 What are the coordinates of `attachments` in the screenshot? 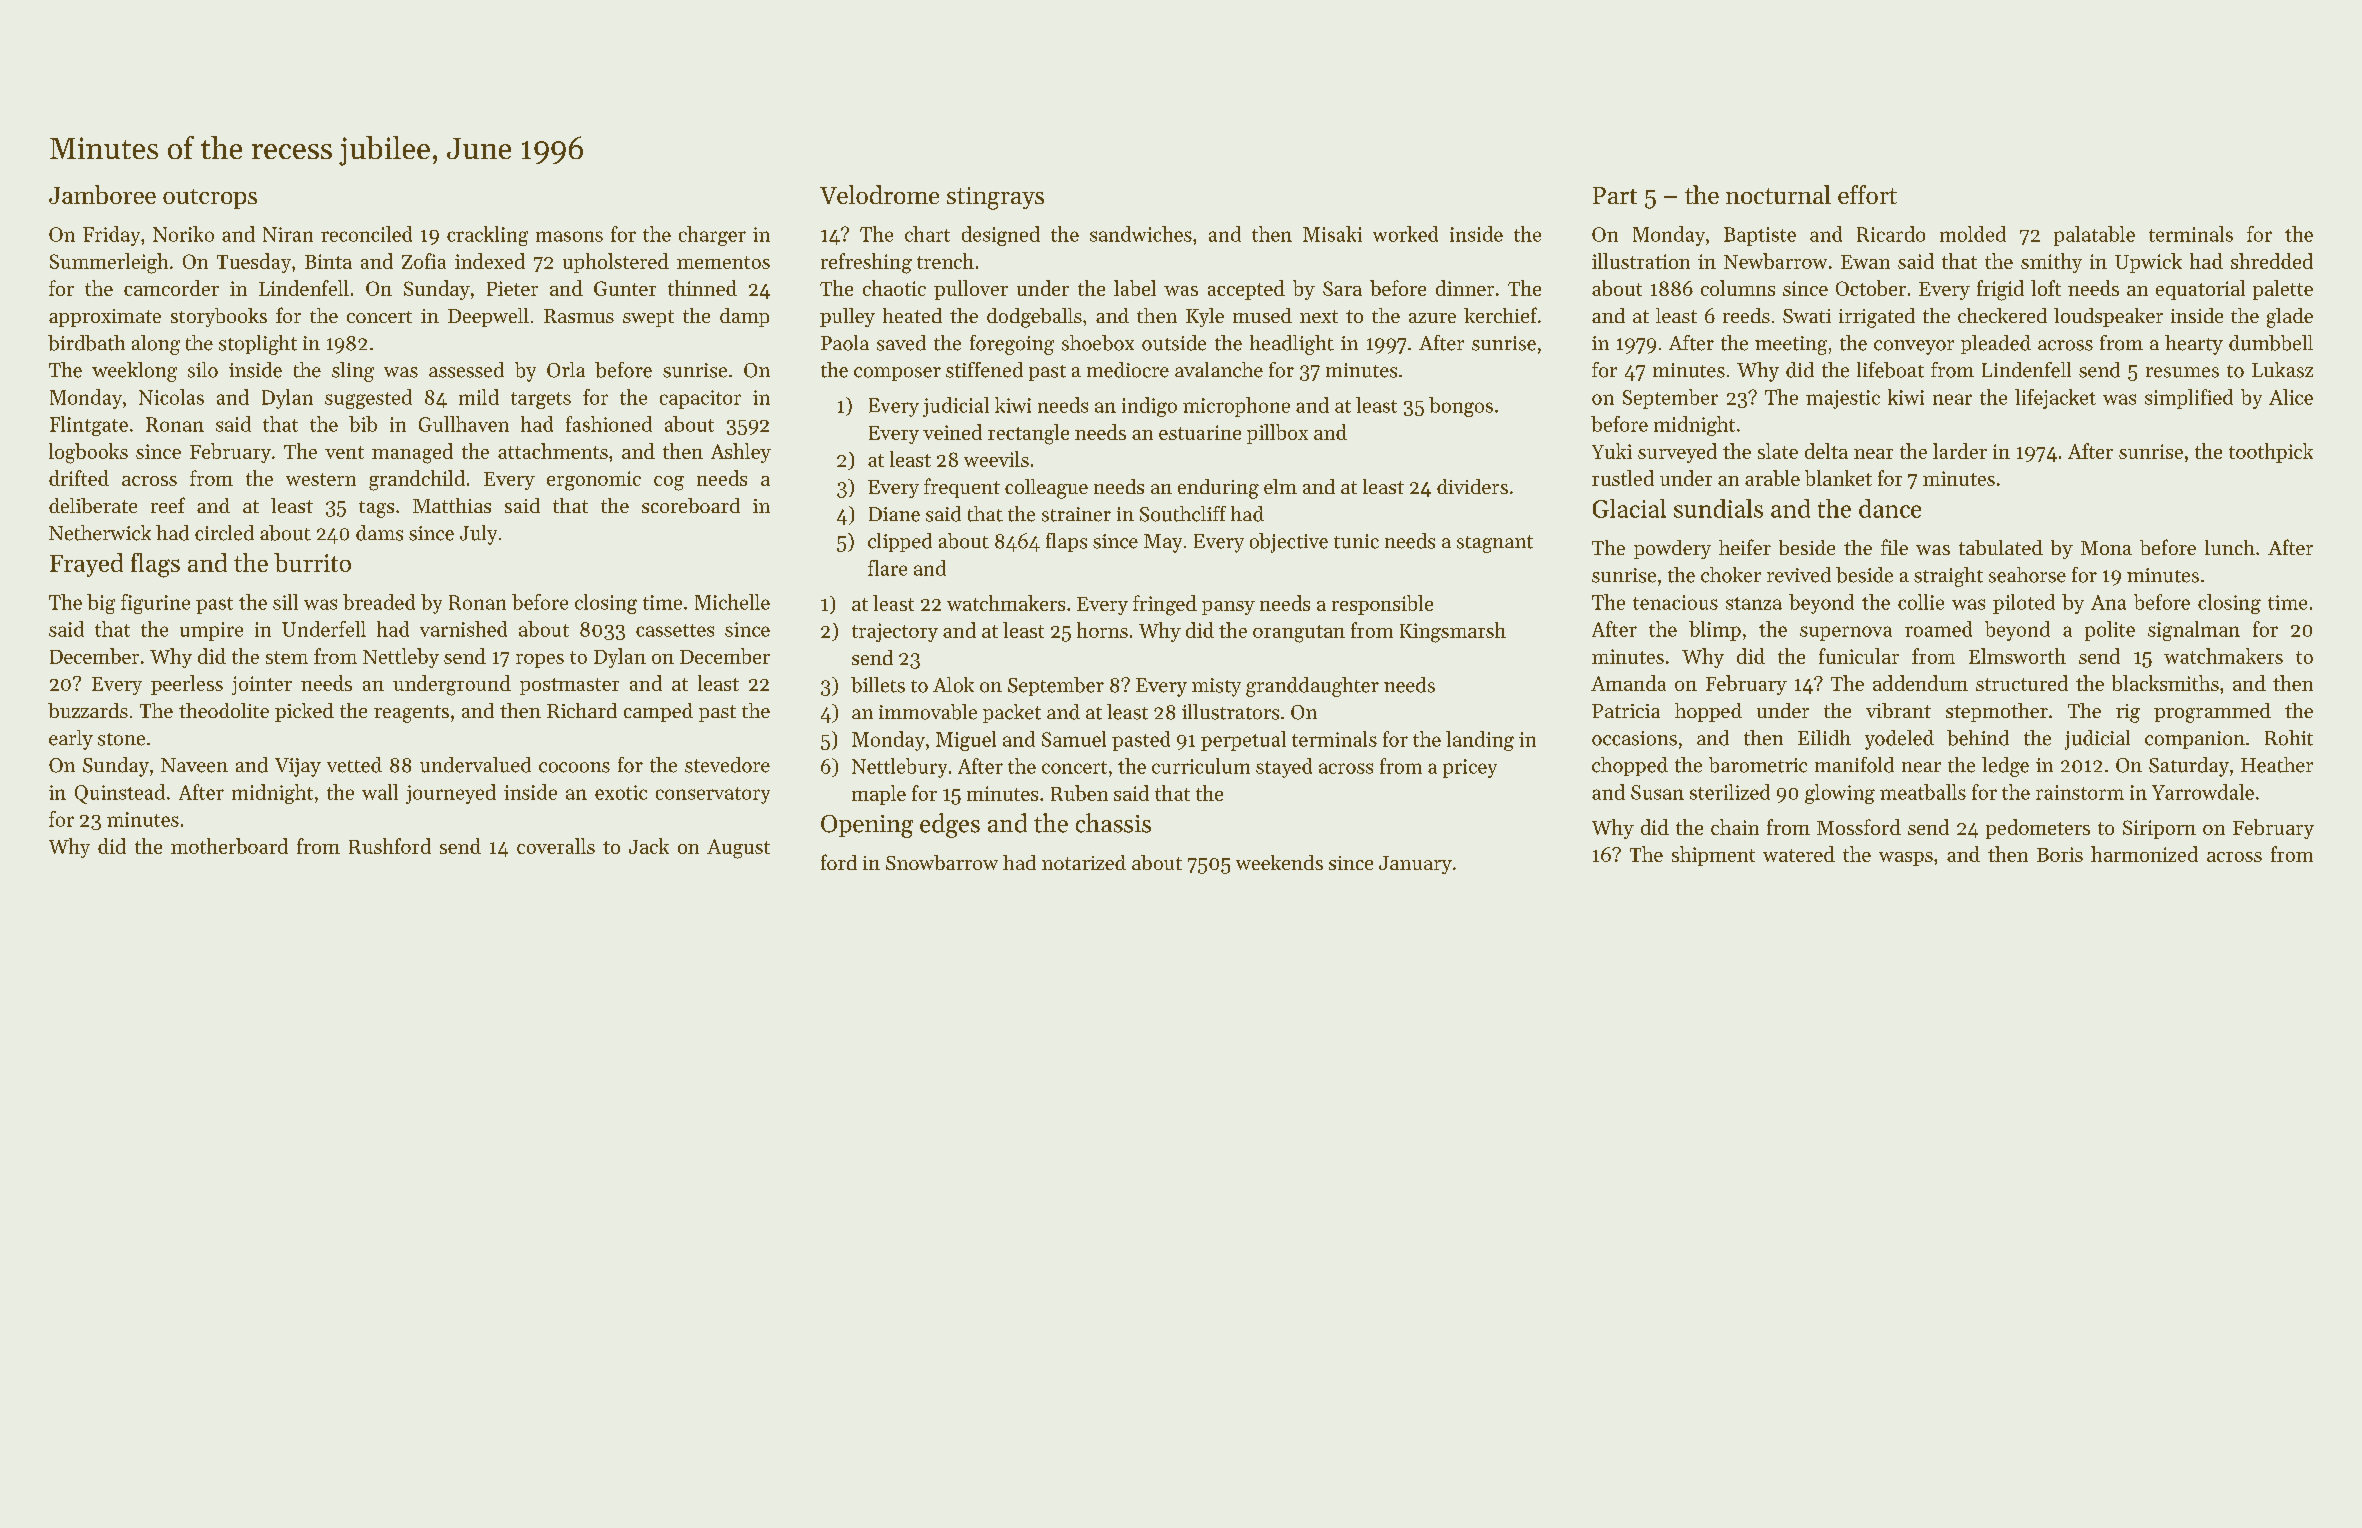 It's located at (553, 451).
